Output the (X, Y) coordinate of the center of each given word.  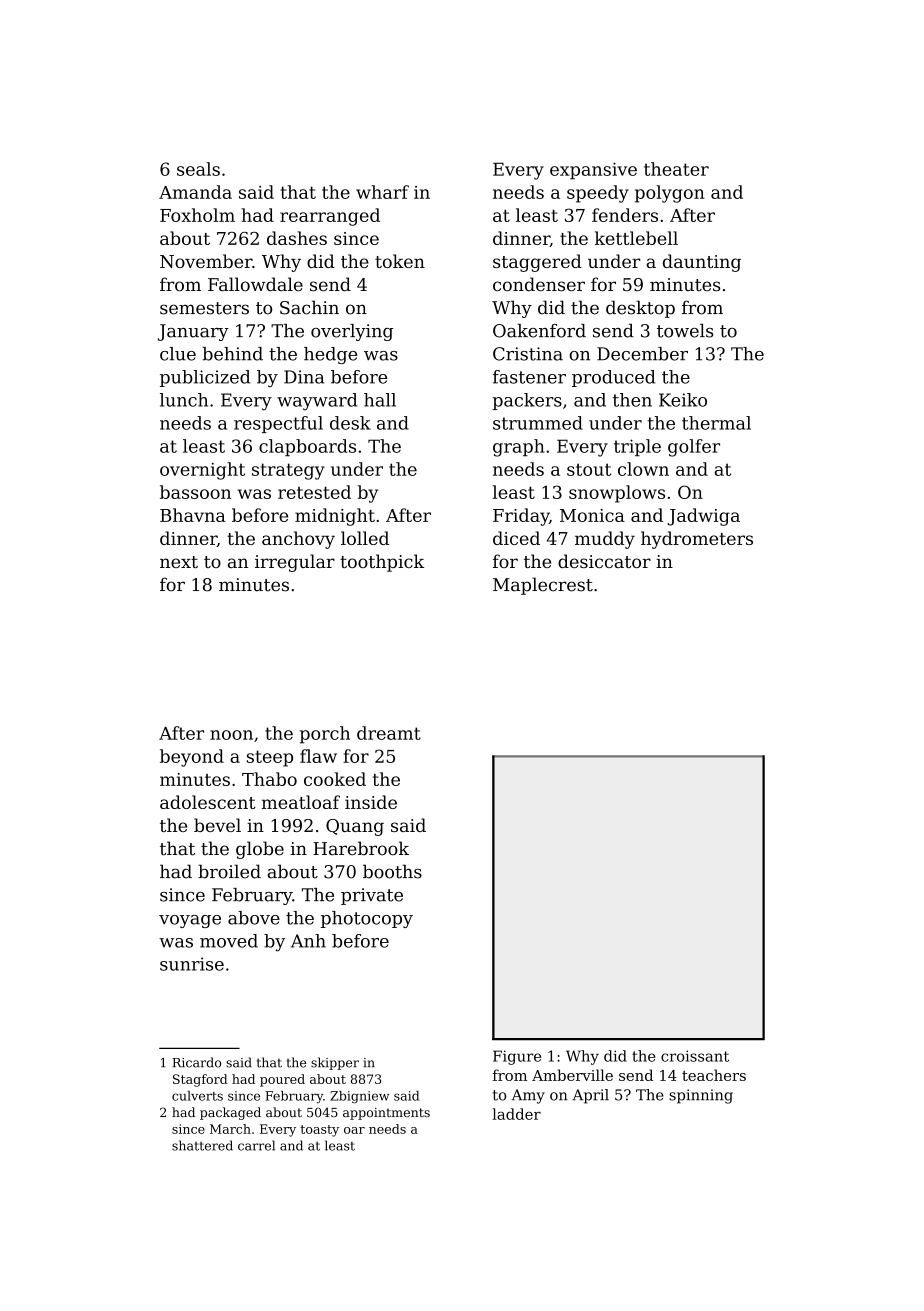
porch (325, 735)
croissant (695, 1056)
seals (198, 169)
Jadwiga (704, 517)
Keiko (683, 400)
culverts (197, 1096)
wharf (382, 192)
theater (676, 169)
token (400, 261)
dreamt (389, 733)
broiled (229, 871)
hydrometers (697, 540)
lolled (365, 538)
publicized (205, 378)
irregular (295, 563)
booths (392, 871)
